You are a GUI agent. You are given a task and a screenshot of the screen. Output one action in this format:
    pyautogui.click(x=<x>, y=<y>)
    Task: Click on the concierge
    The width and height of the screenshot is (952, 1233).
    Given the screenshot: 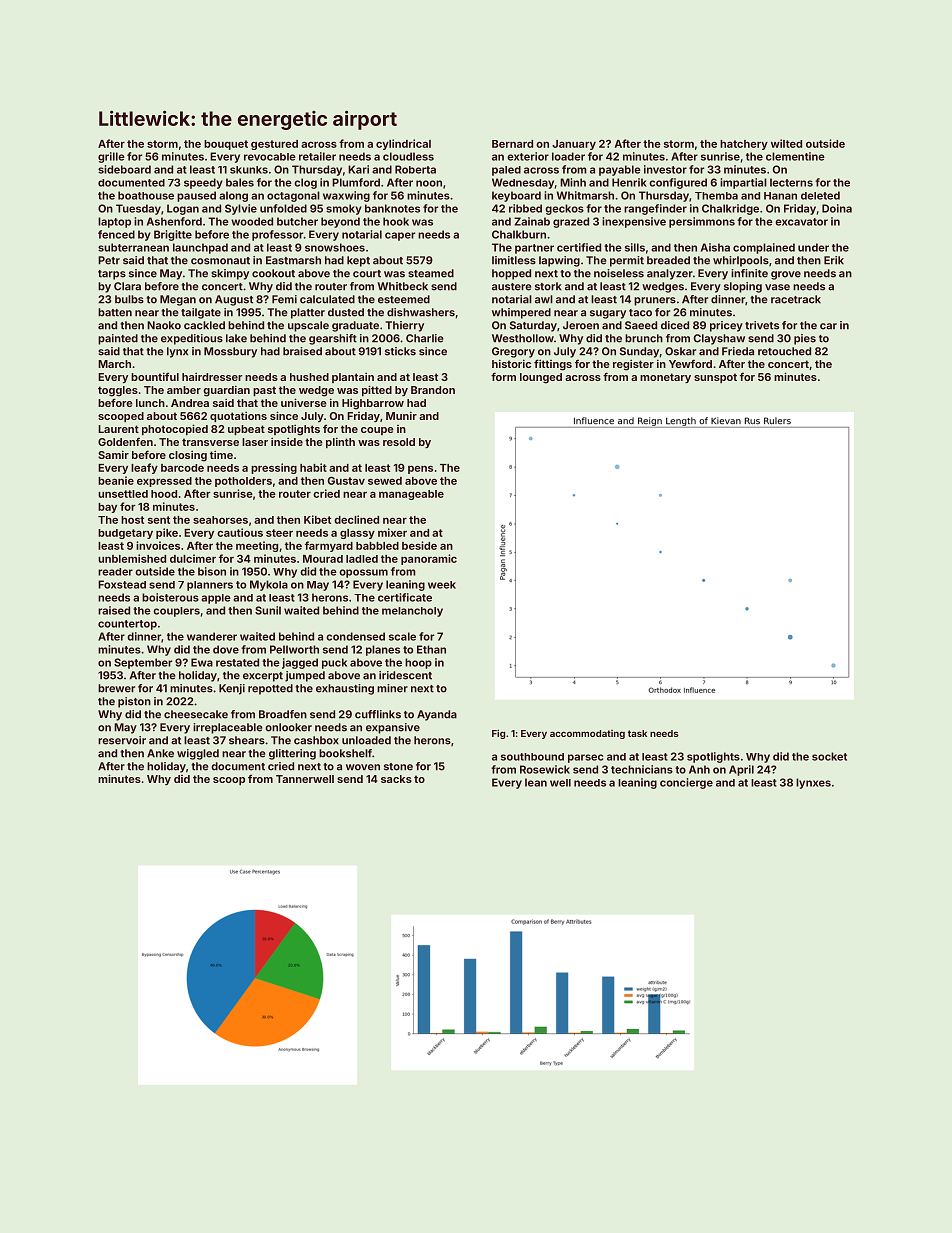 What is the action you would take?
    pyautogui.click(x=686, y=783)
